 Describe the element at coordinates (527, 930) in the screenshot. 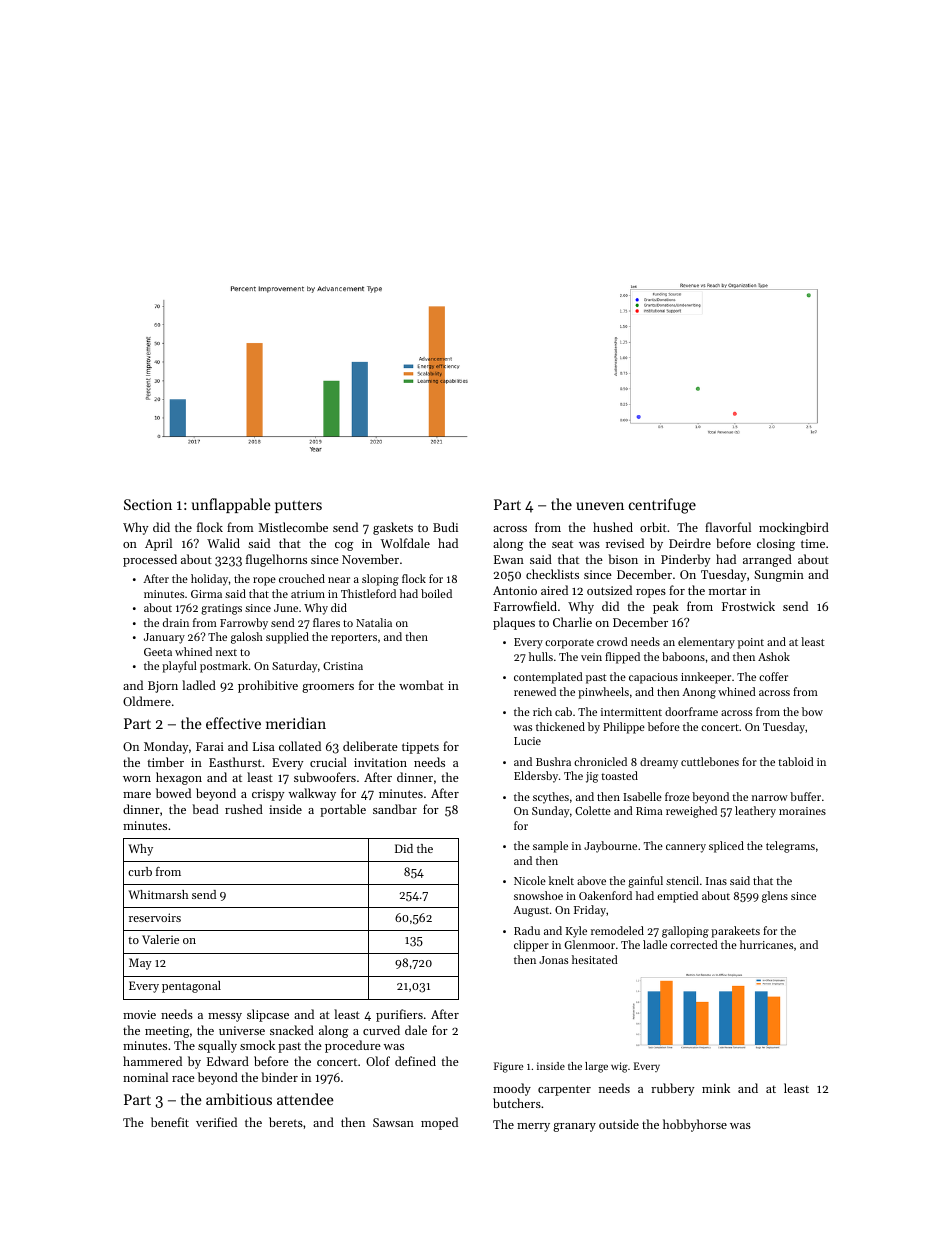

I see `Radu` at that location.
